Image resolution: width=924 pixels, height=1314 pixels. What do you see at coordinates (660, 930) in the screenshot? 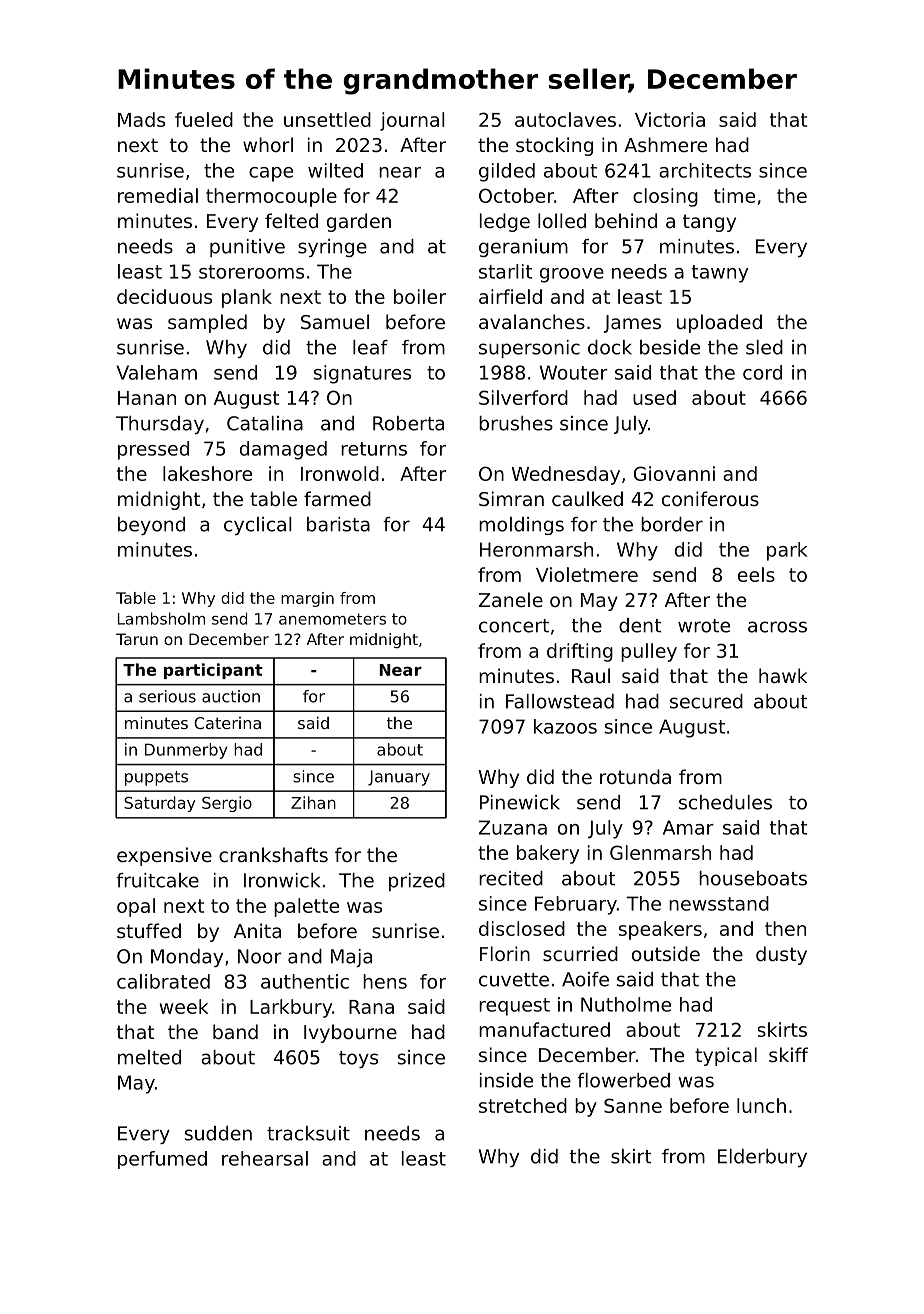
I see `speakers` at bounding box center [660, 930].
